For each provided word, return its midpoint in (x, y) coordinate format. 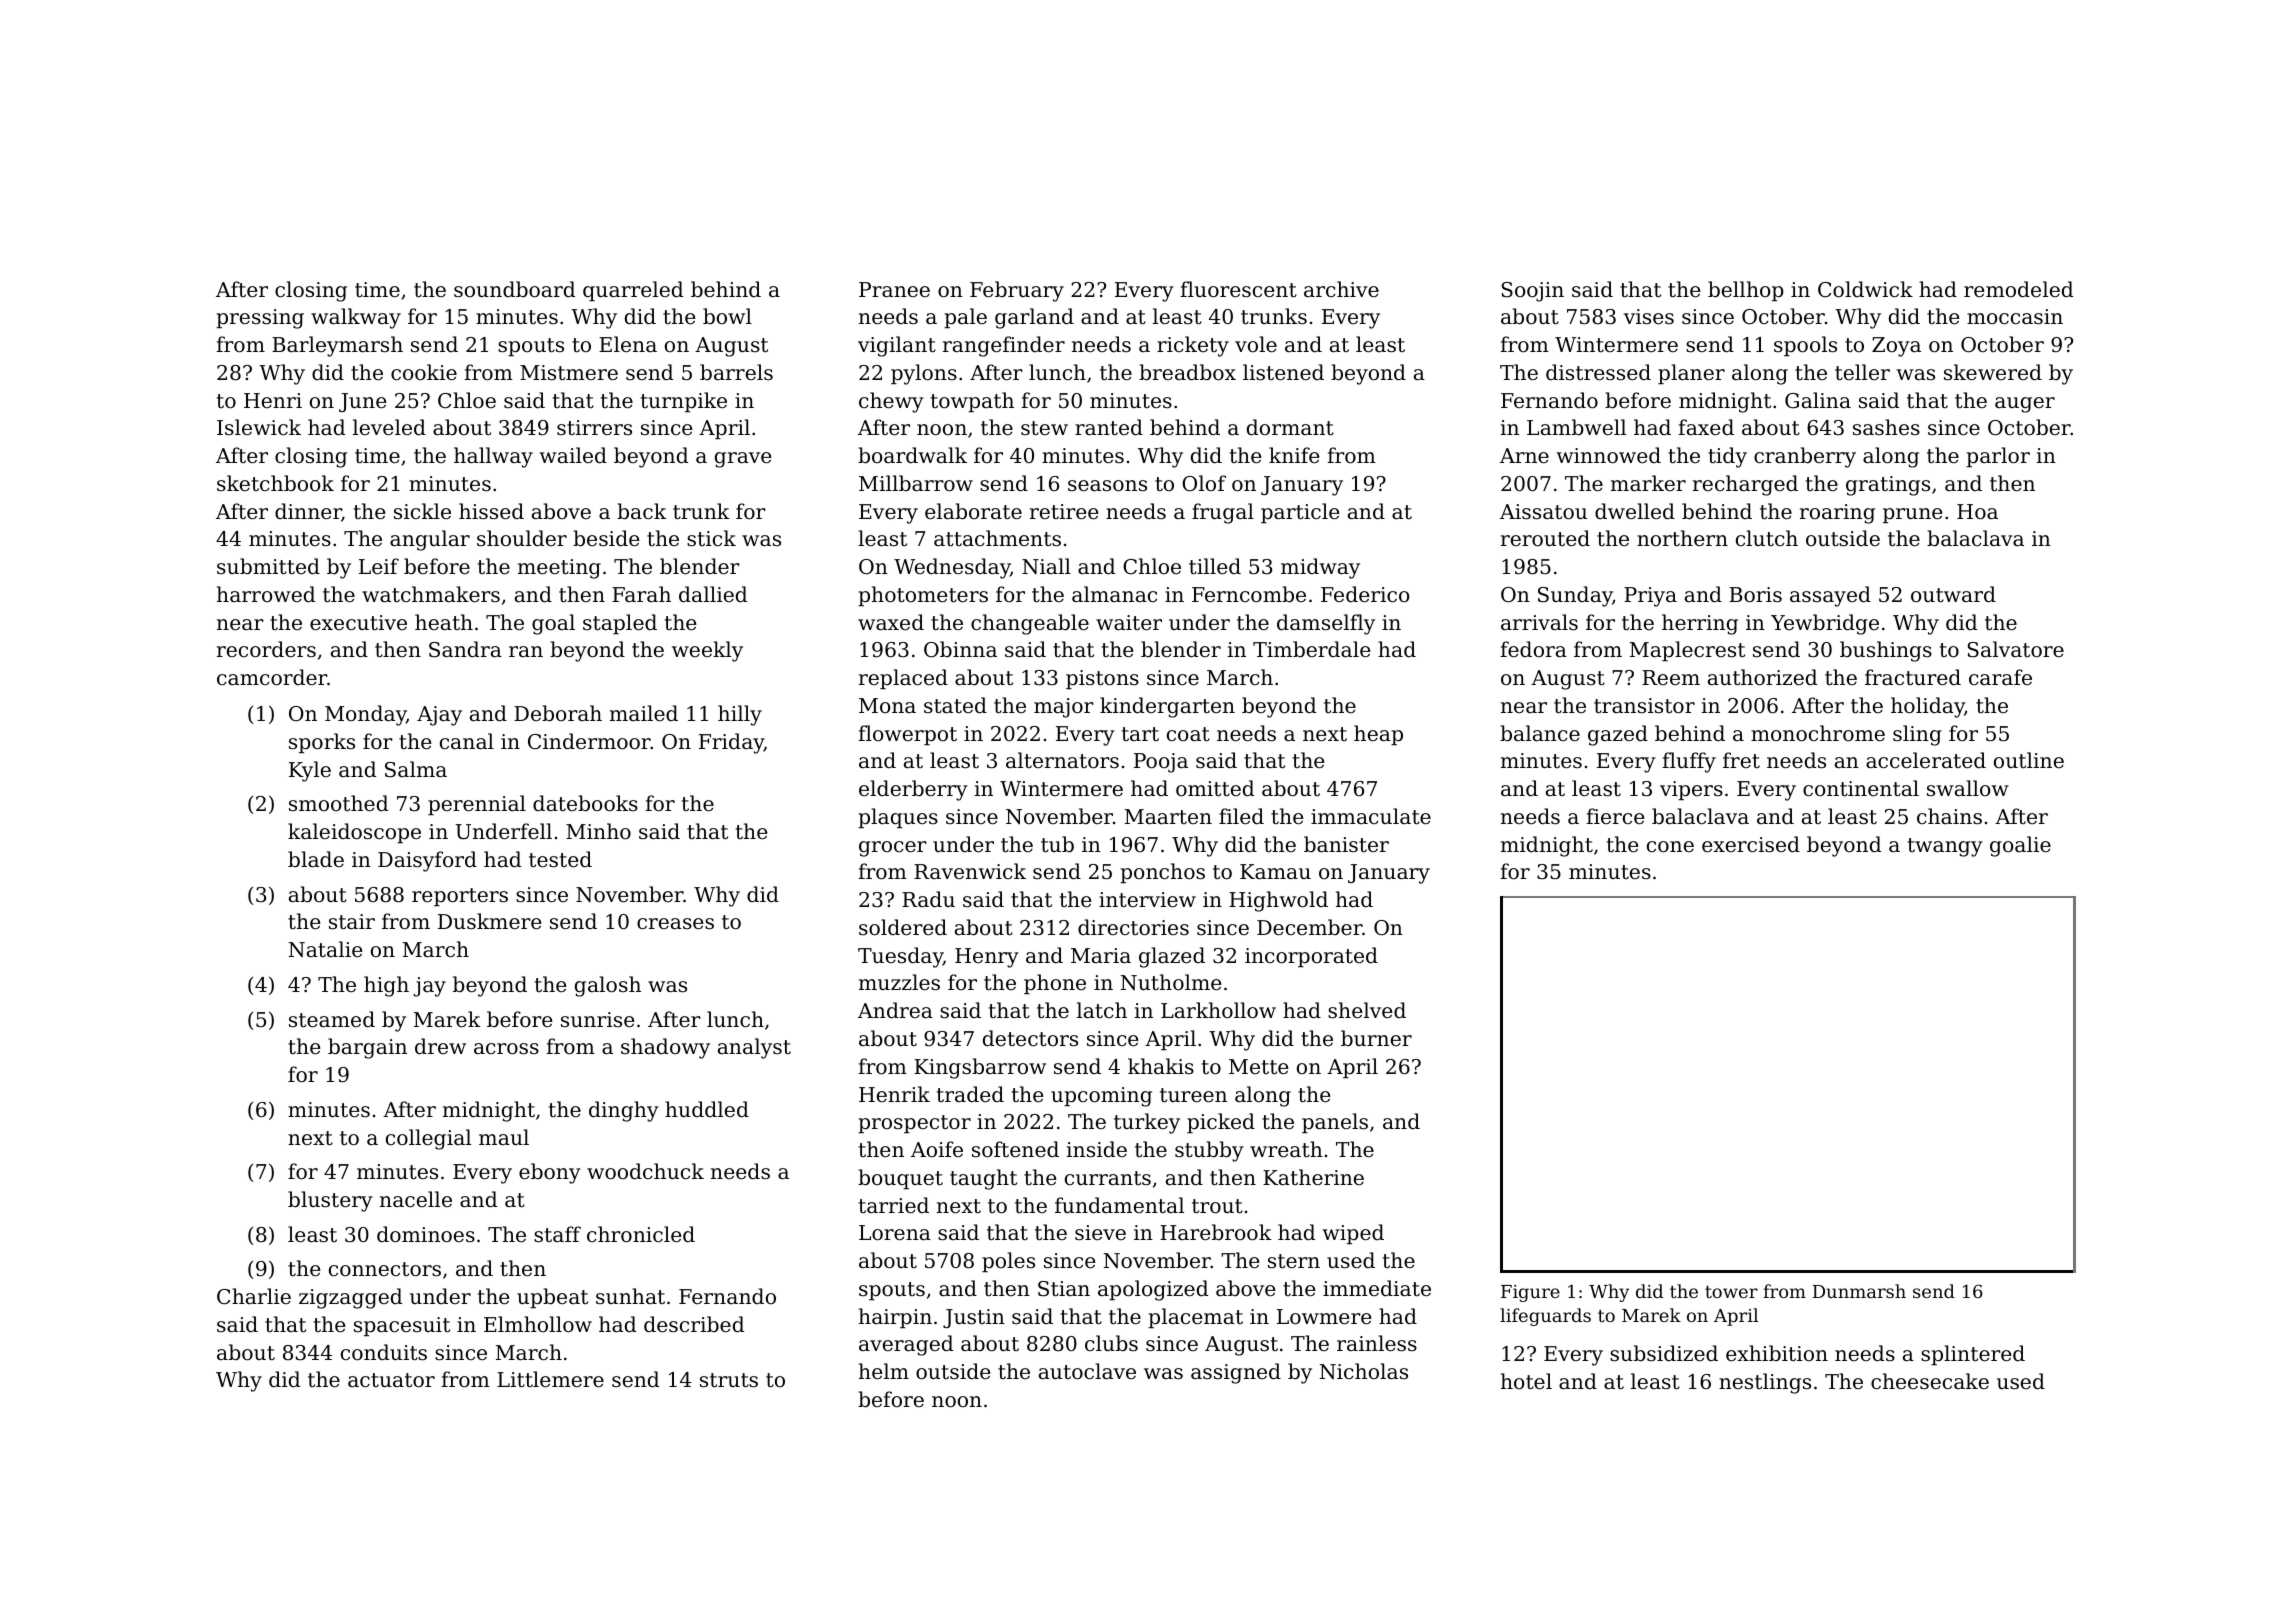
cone (1670, 847)
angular (430, 540)
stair (352, 921)
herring (1700, 624)
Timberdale (1312, 649)
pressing (260, 319)
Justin (974, 1318)
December (1309, 927)
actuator (391, 1380)
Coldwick (1865, 289)
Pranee (894, 290)
